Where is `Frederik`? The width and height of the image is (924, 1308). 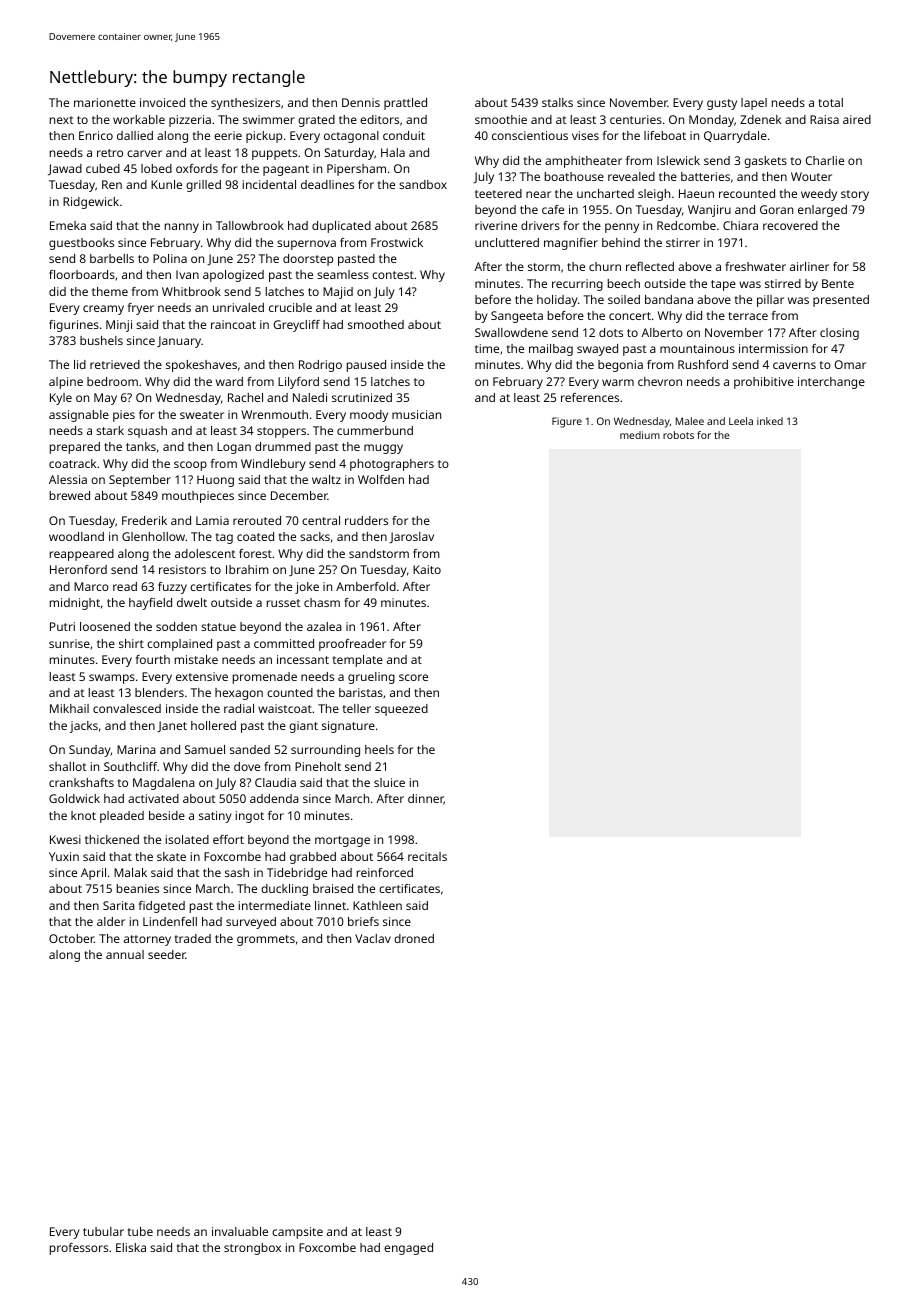 Frederik is located at coordinates (144, 520).
